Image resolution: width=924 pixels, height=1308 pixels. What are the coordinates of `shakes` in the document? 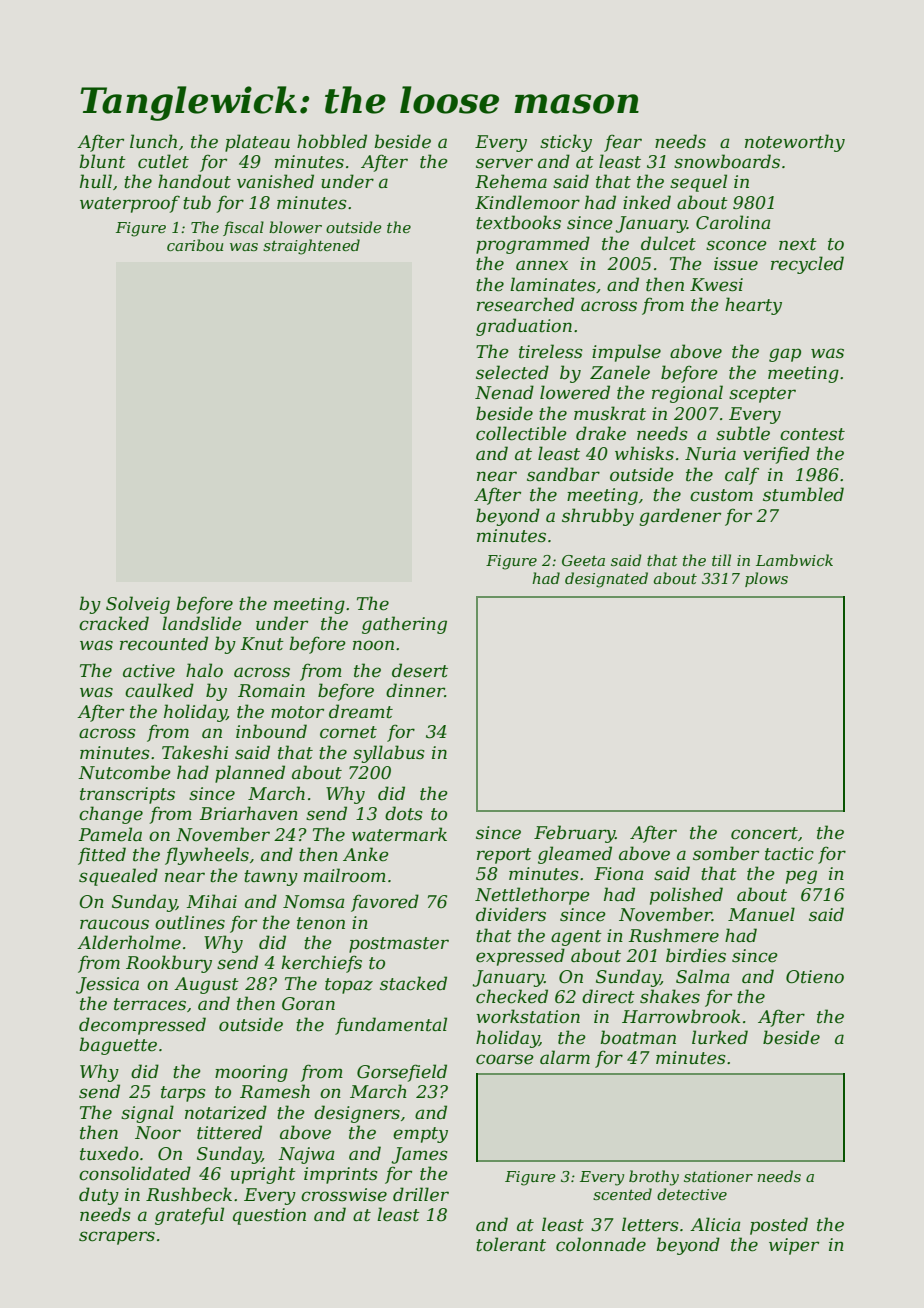 It's located at (670, 996).
